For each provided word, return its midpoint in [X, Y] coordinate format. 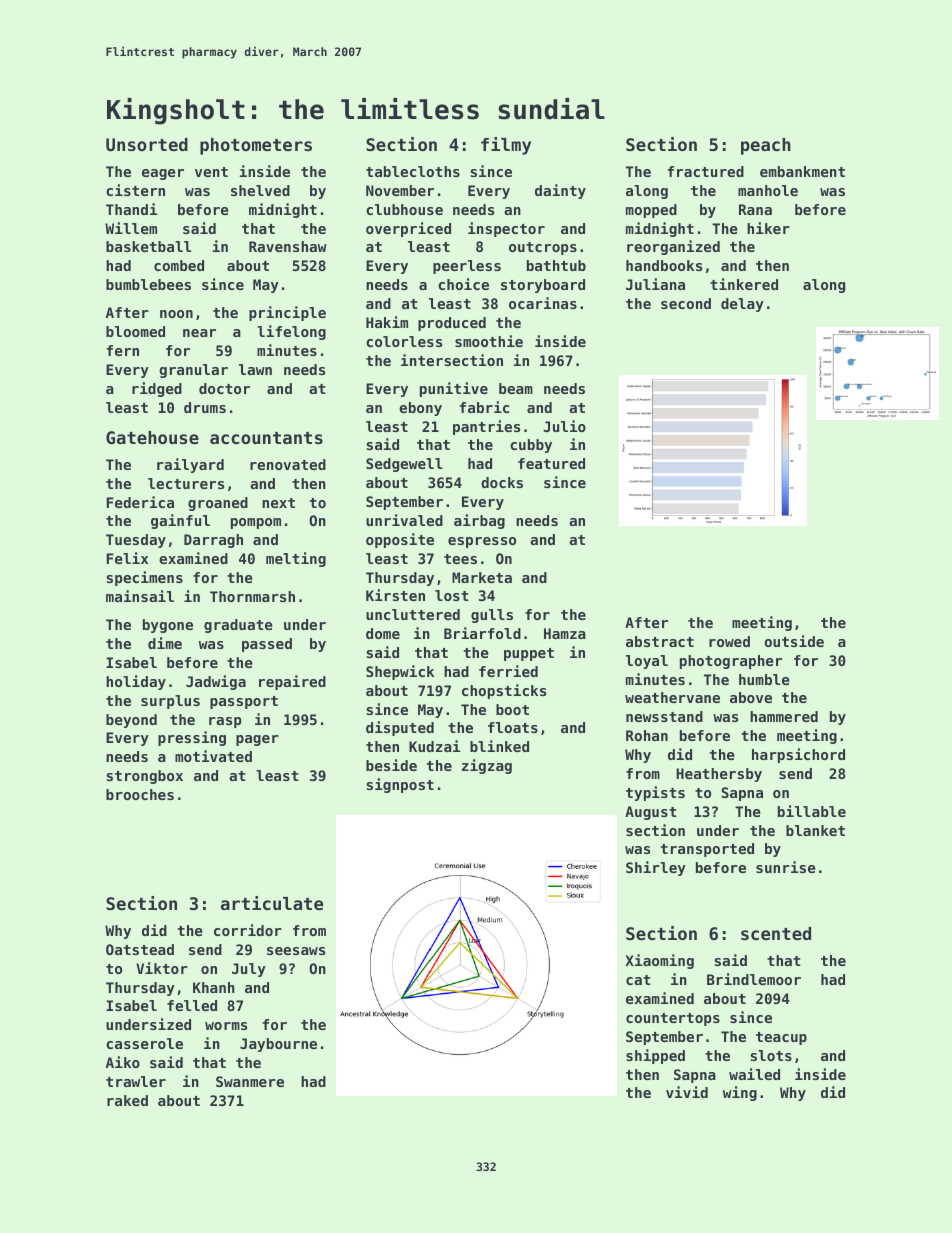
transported [707, 850]
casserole [144, 1043]
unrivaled [404, 520]
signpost [400, 785]
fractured [706, 171]
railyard [190, 465]
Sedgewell [404, 465]
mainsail [140, 596]
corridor [248, 930]
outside [794, 641]
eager [163, 174]
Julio [565, 426]
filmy [506, 146]
